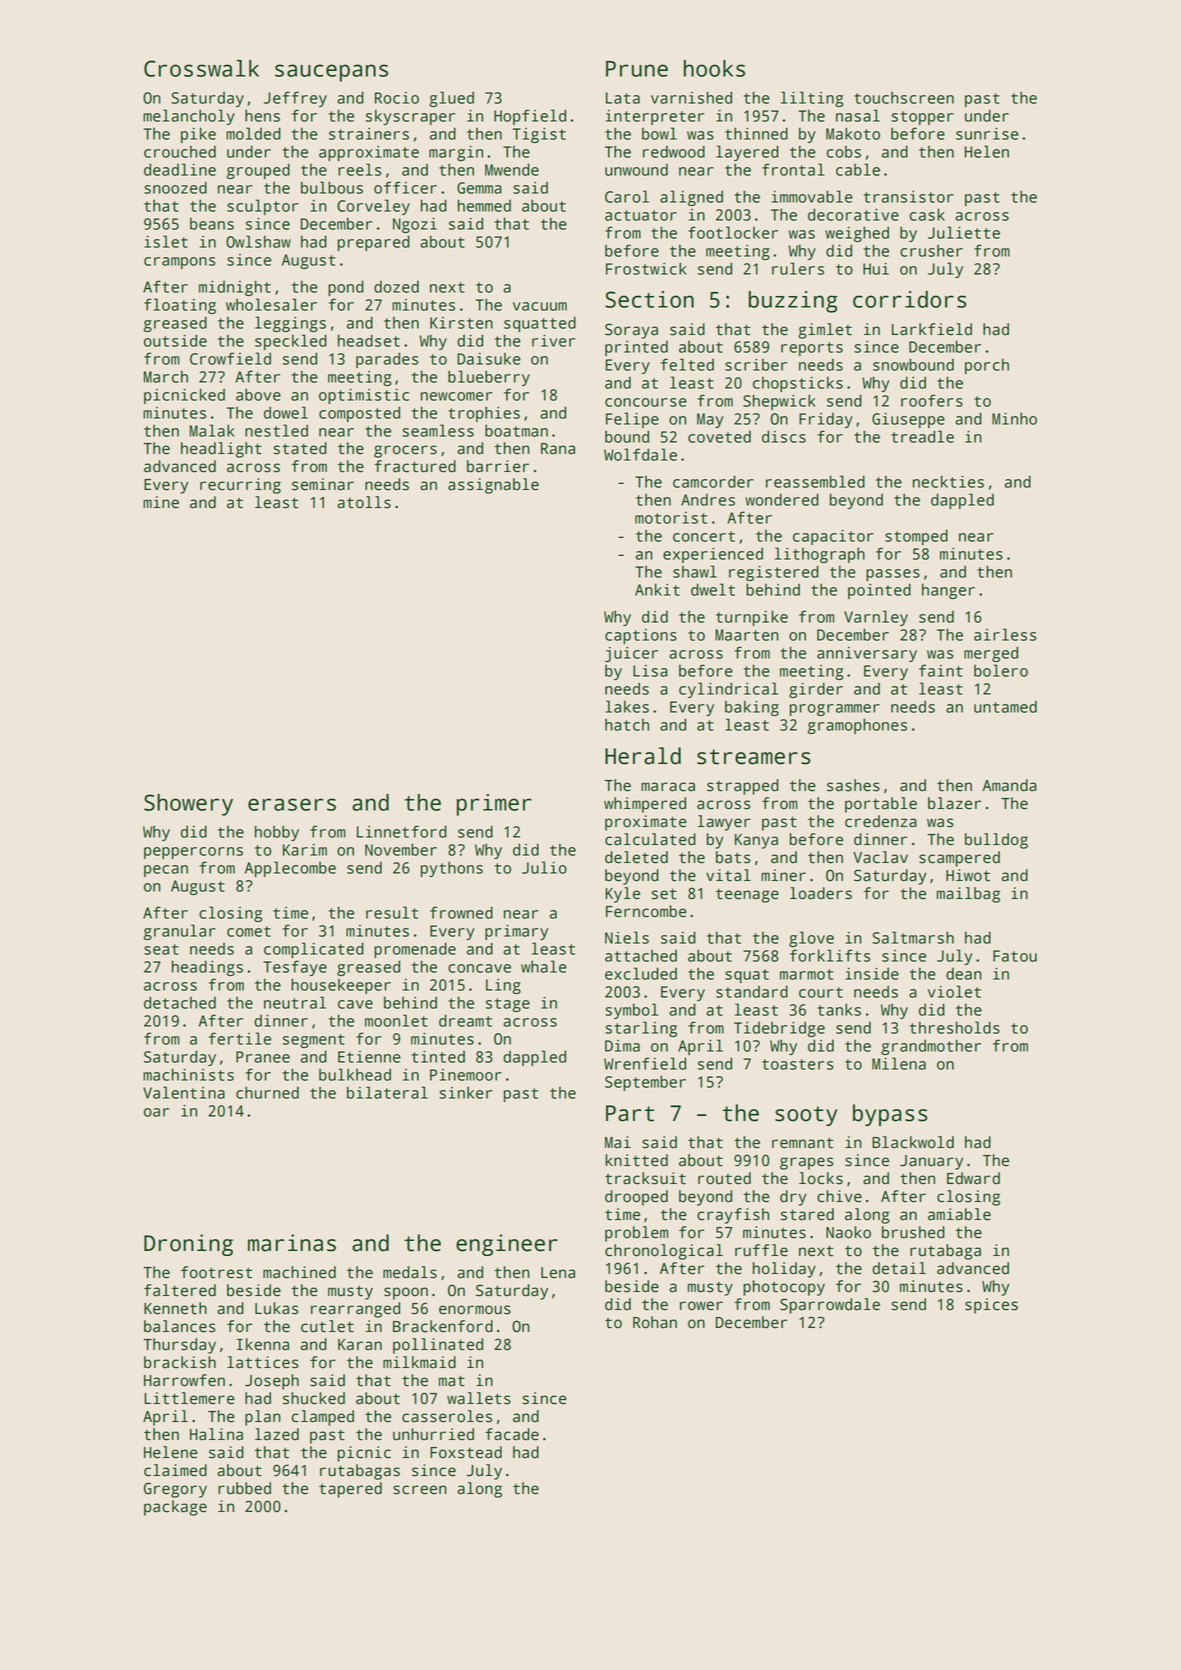  I want to click on Julio, so click(544, 867).
